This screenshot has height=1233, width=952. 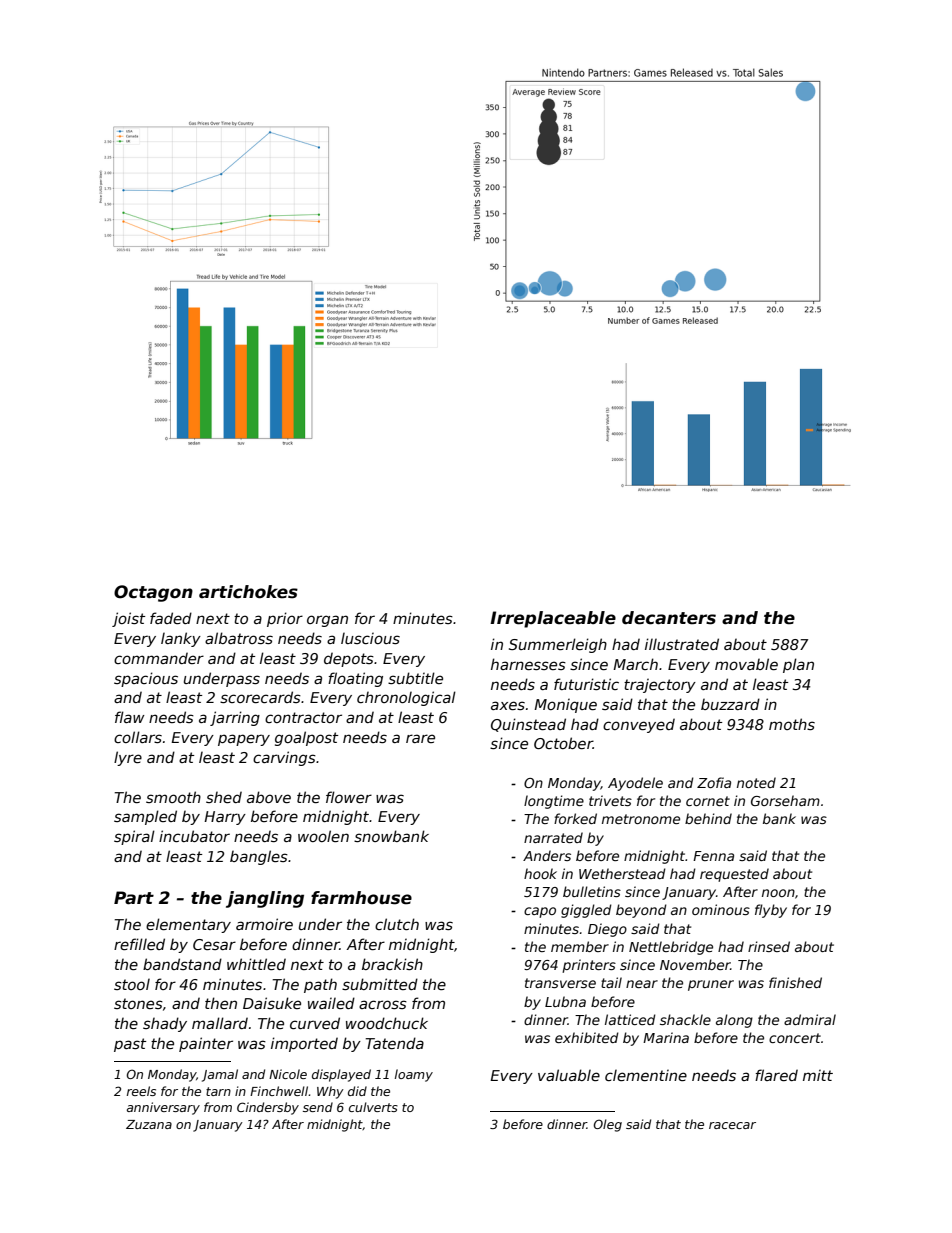 I want to click on commander, so click(x=159, y=658).
